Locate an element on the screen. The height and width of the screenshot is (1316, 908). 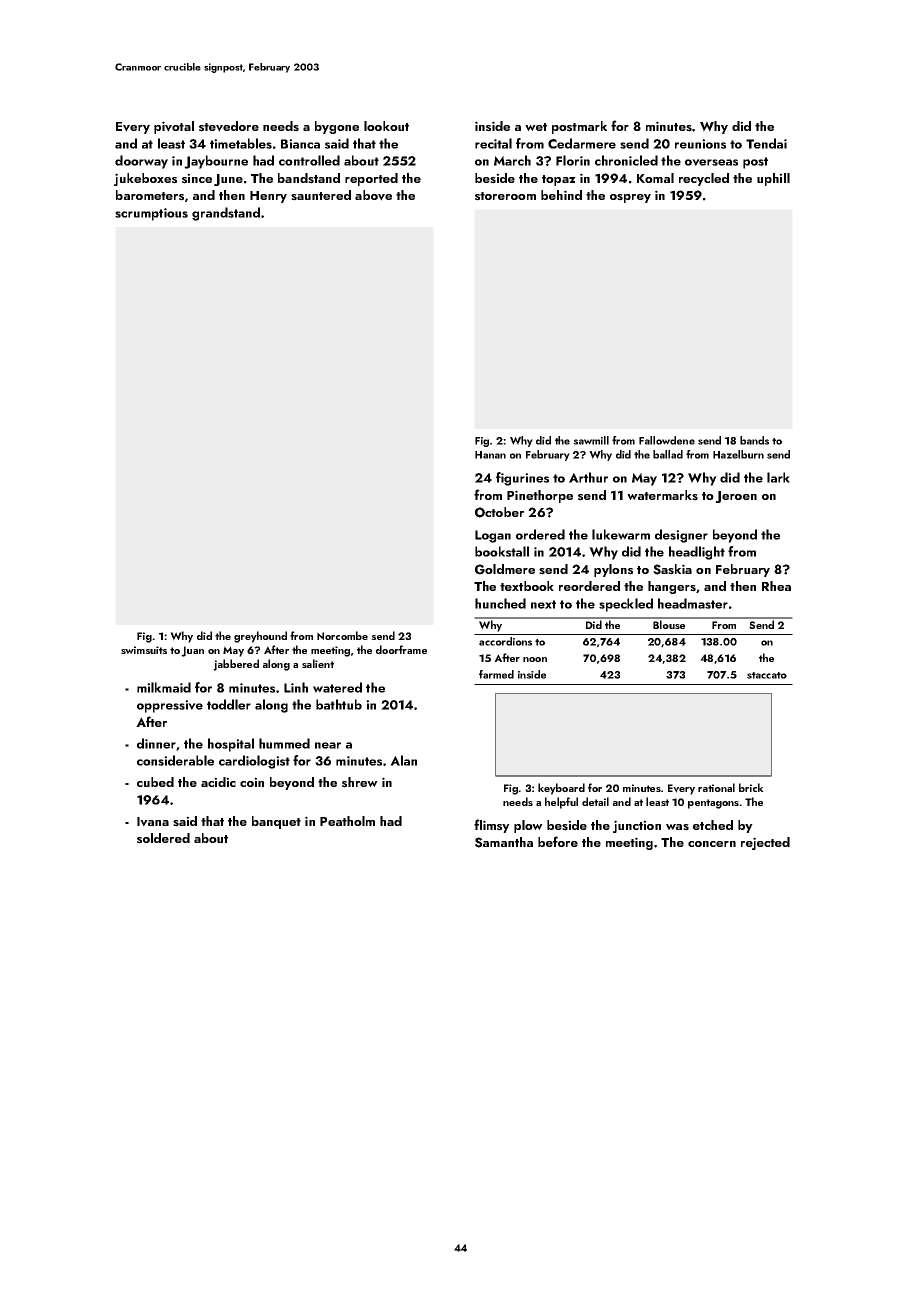
grandstand is located at coordinates (226, 214).
